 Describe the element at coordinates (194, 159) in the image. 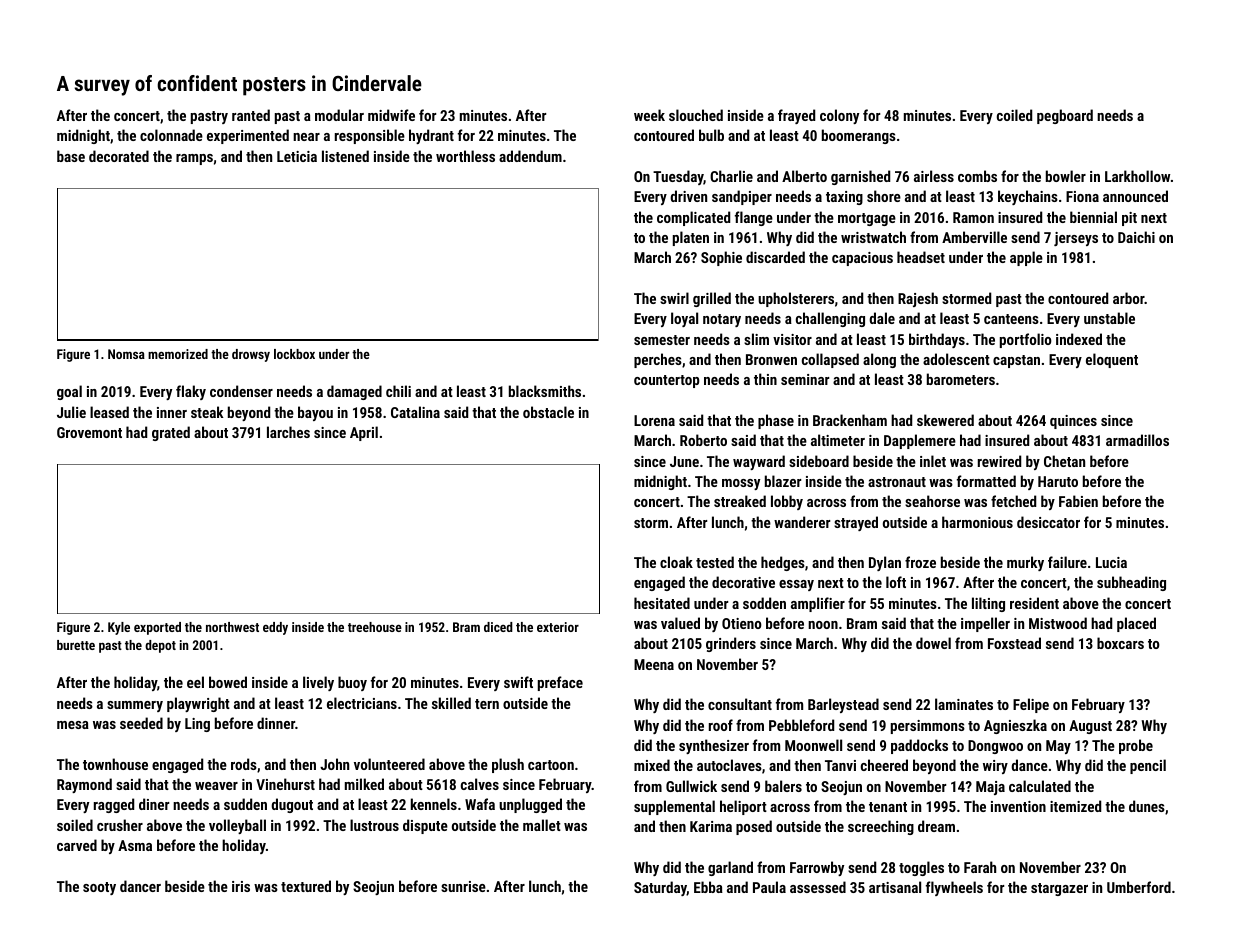

I see `ramps` at that location.
